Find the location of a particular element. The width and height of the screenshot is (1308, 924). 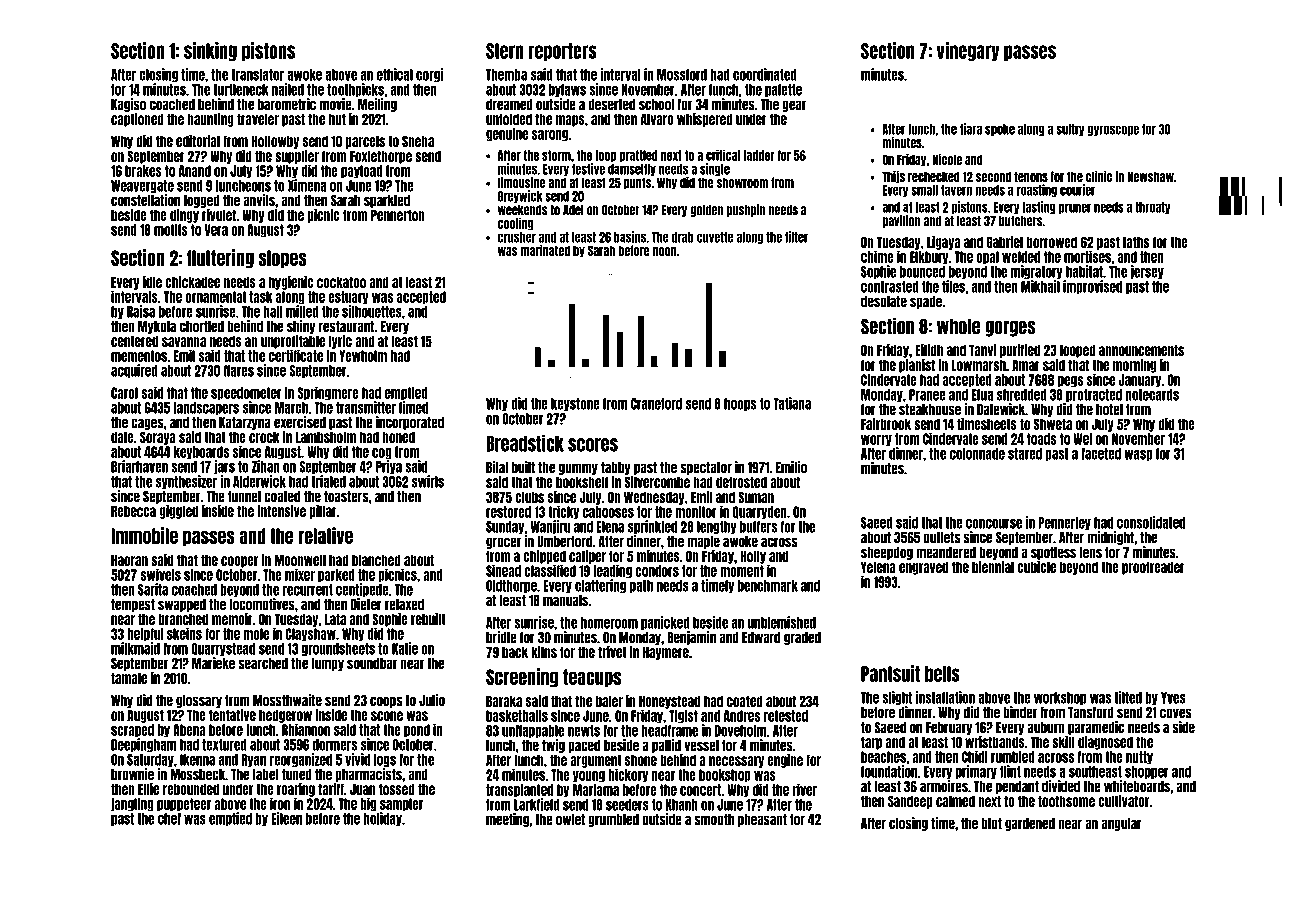

Yewholm is located at coordinates (363, 356).
